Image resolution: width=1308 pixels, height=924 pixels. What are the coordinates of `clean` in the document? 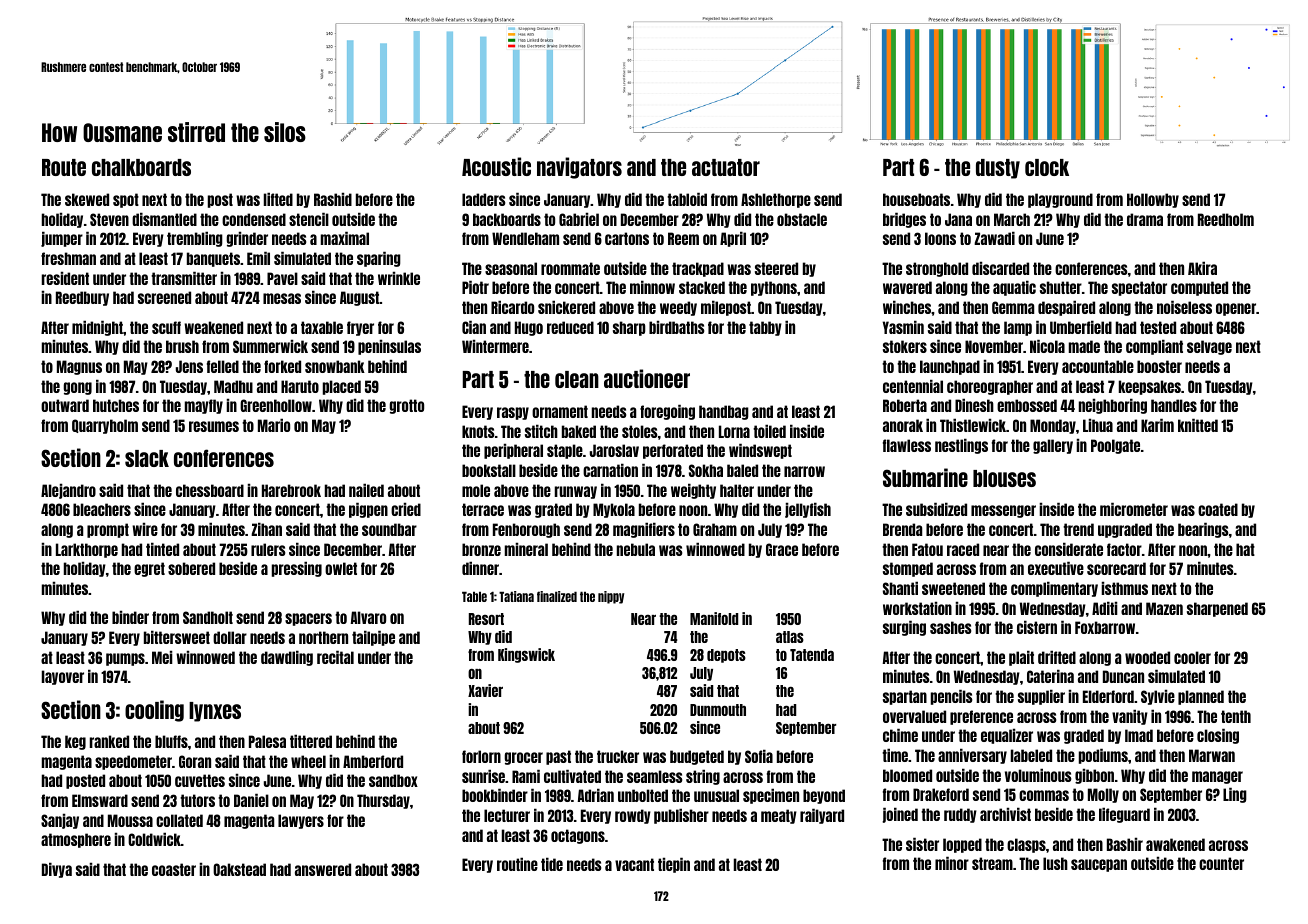 It's located at (577, 379).
